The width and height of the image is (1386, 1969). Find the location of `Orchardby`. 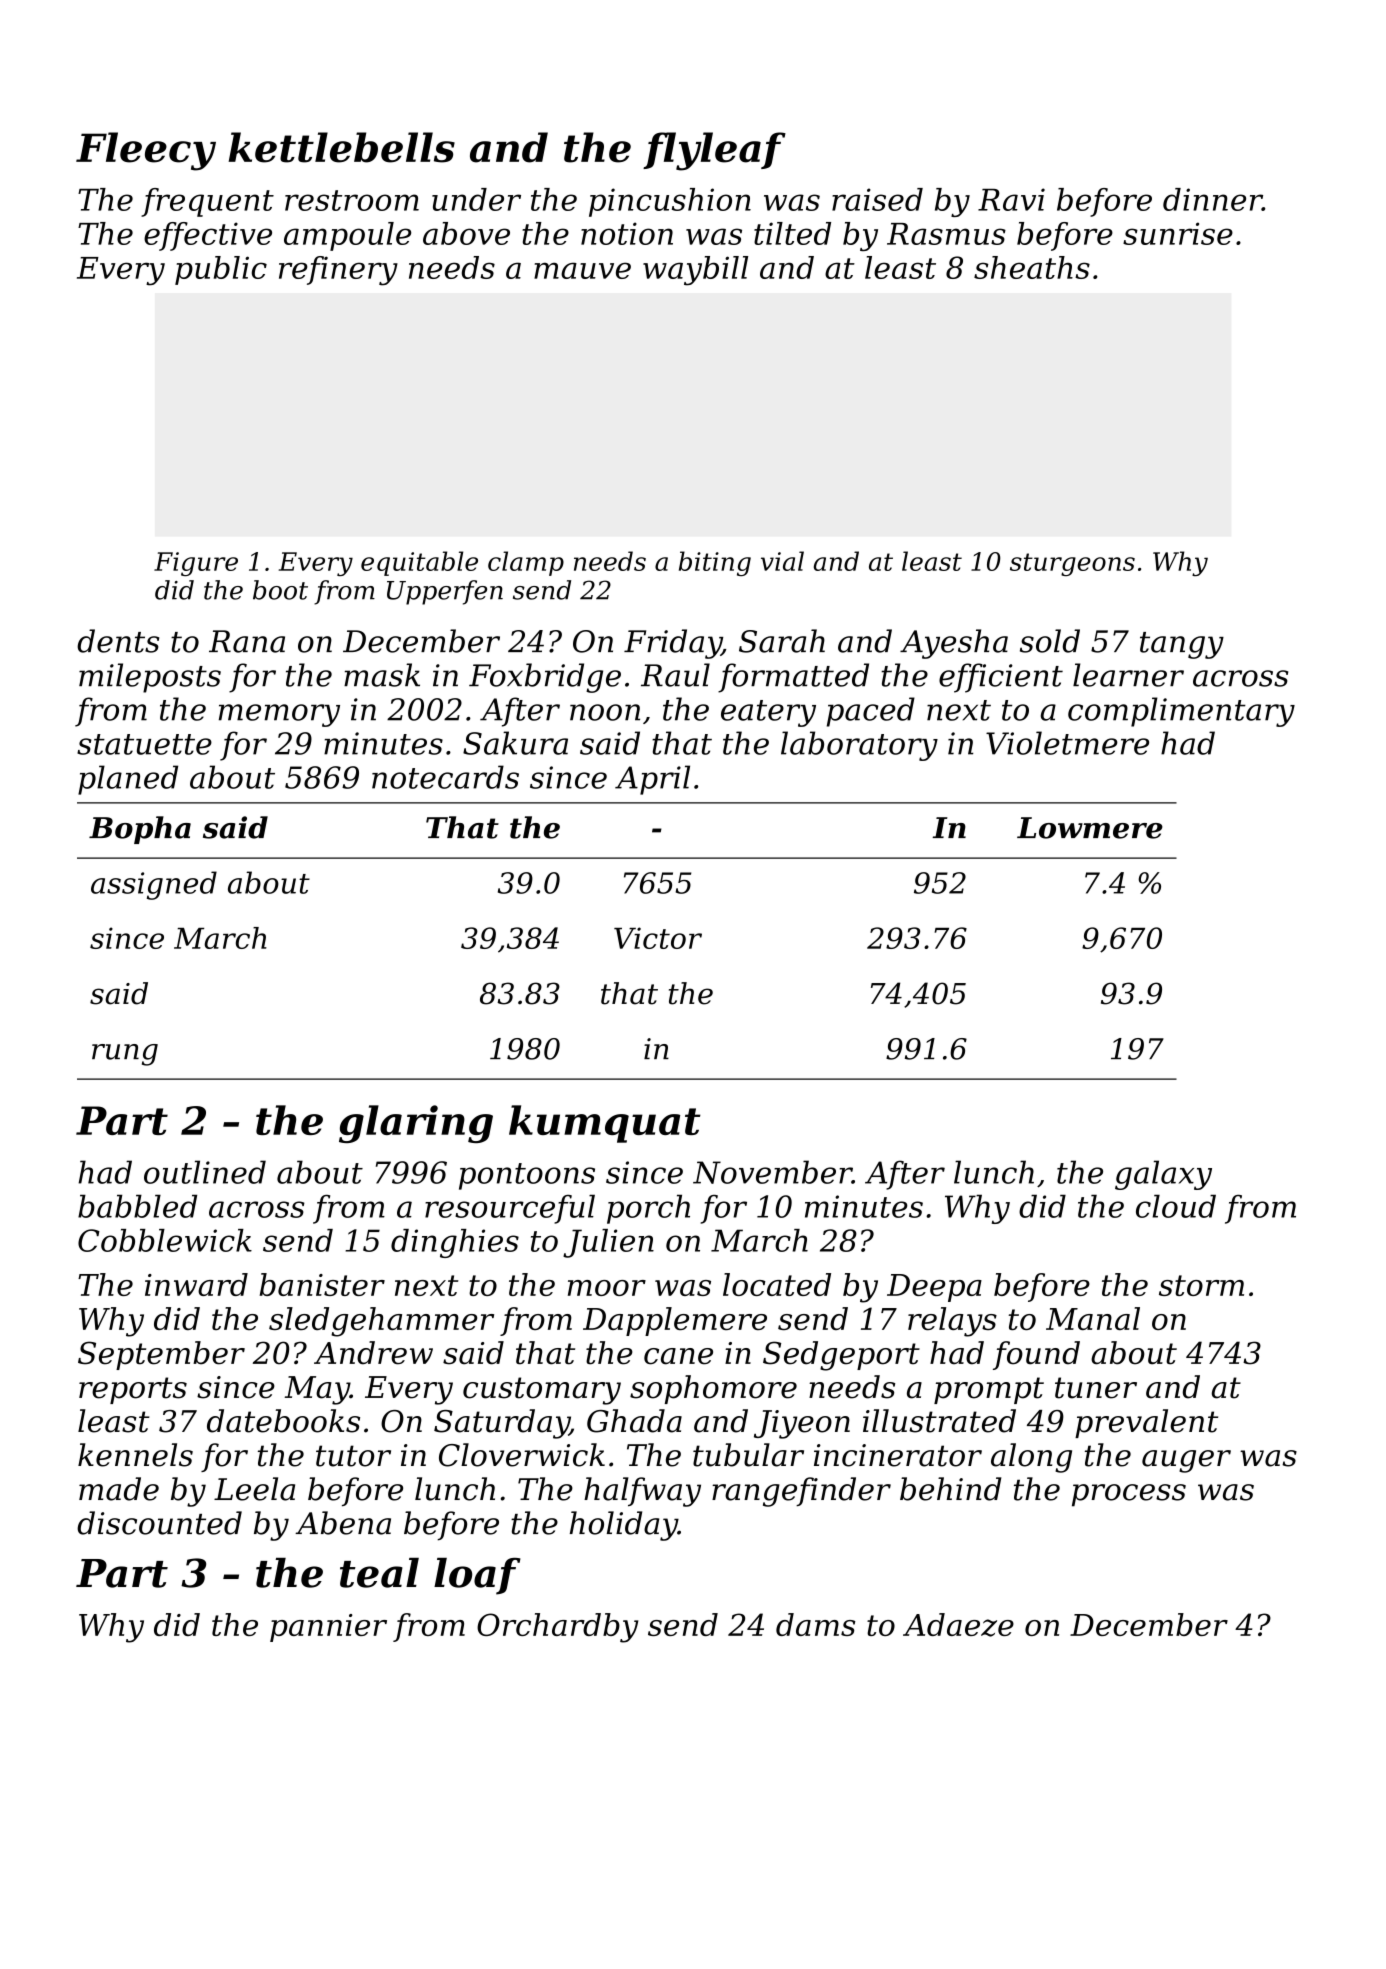

Orchardby is located at coordinates (557, 1628).
